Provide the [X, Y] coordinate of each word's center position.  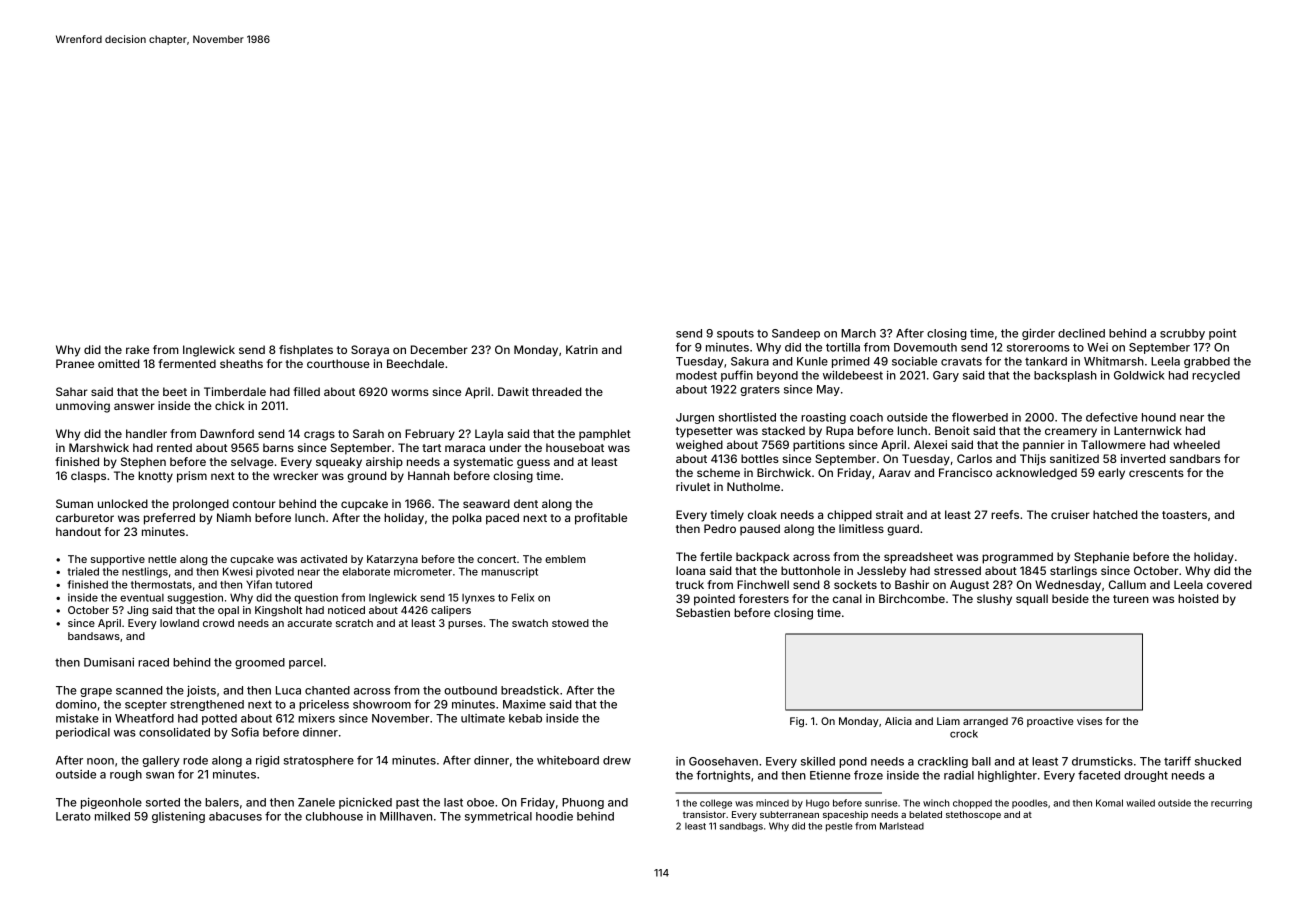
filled [306, 391]
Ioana [690, 570]
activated [324, 559]
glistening [178, 817]
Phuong [583, 803]
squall [1032, 600]
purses [465, 625]
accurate [309, 623]
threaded [556, 391]
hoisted [1198, 598]
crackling [943, 762]
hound [1159, 417]
